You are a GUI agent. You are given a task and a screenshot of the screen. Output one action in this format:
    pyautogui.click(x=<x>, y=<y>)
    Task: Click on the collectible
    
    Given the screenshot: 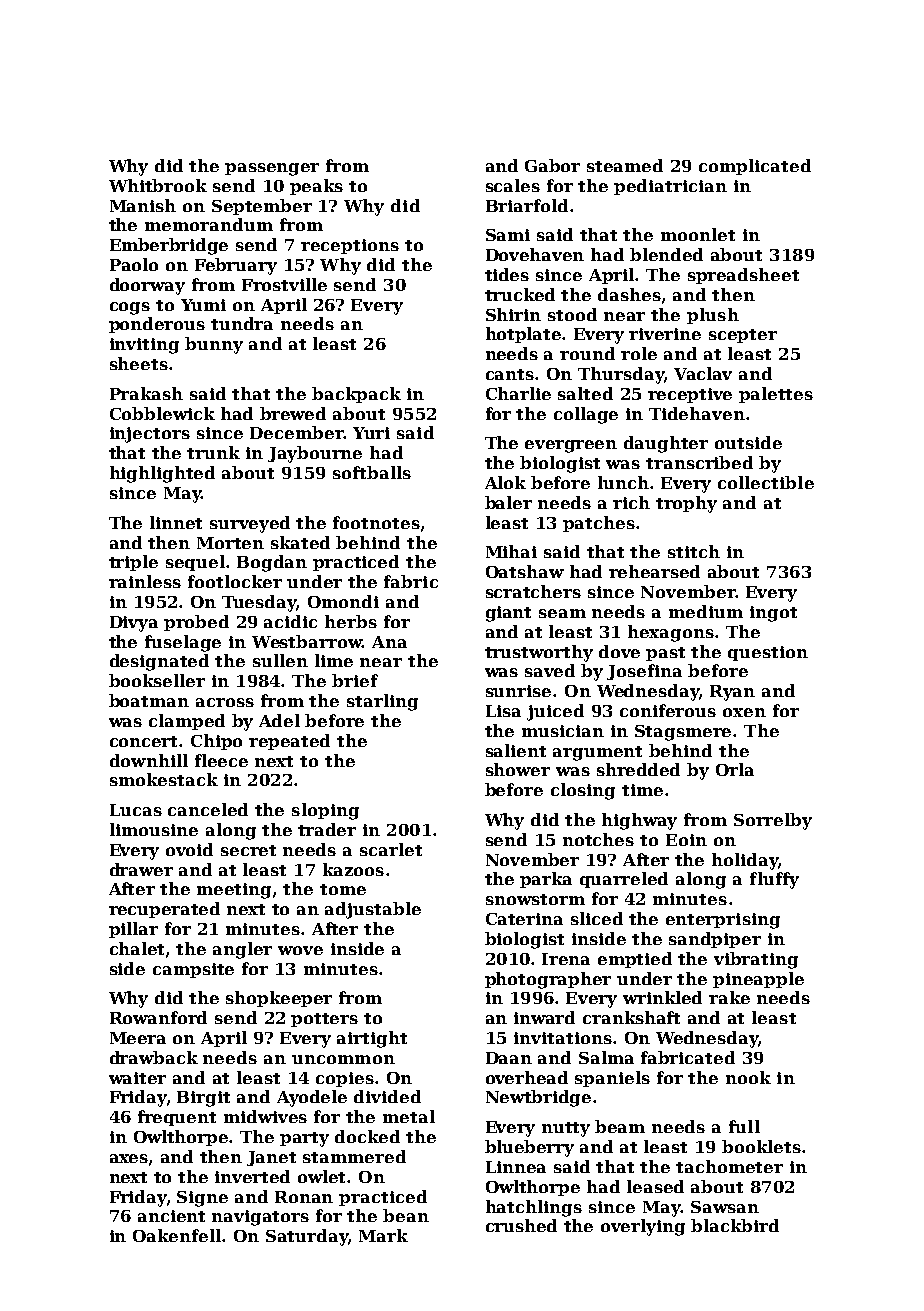 What is the action you would take?
    pyautogui.click(x=766, y=482)
